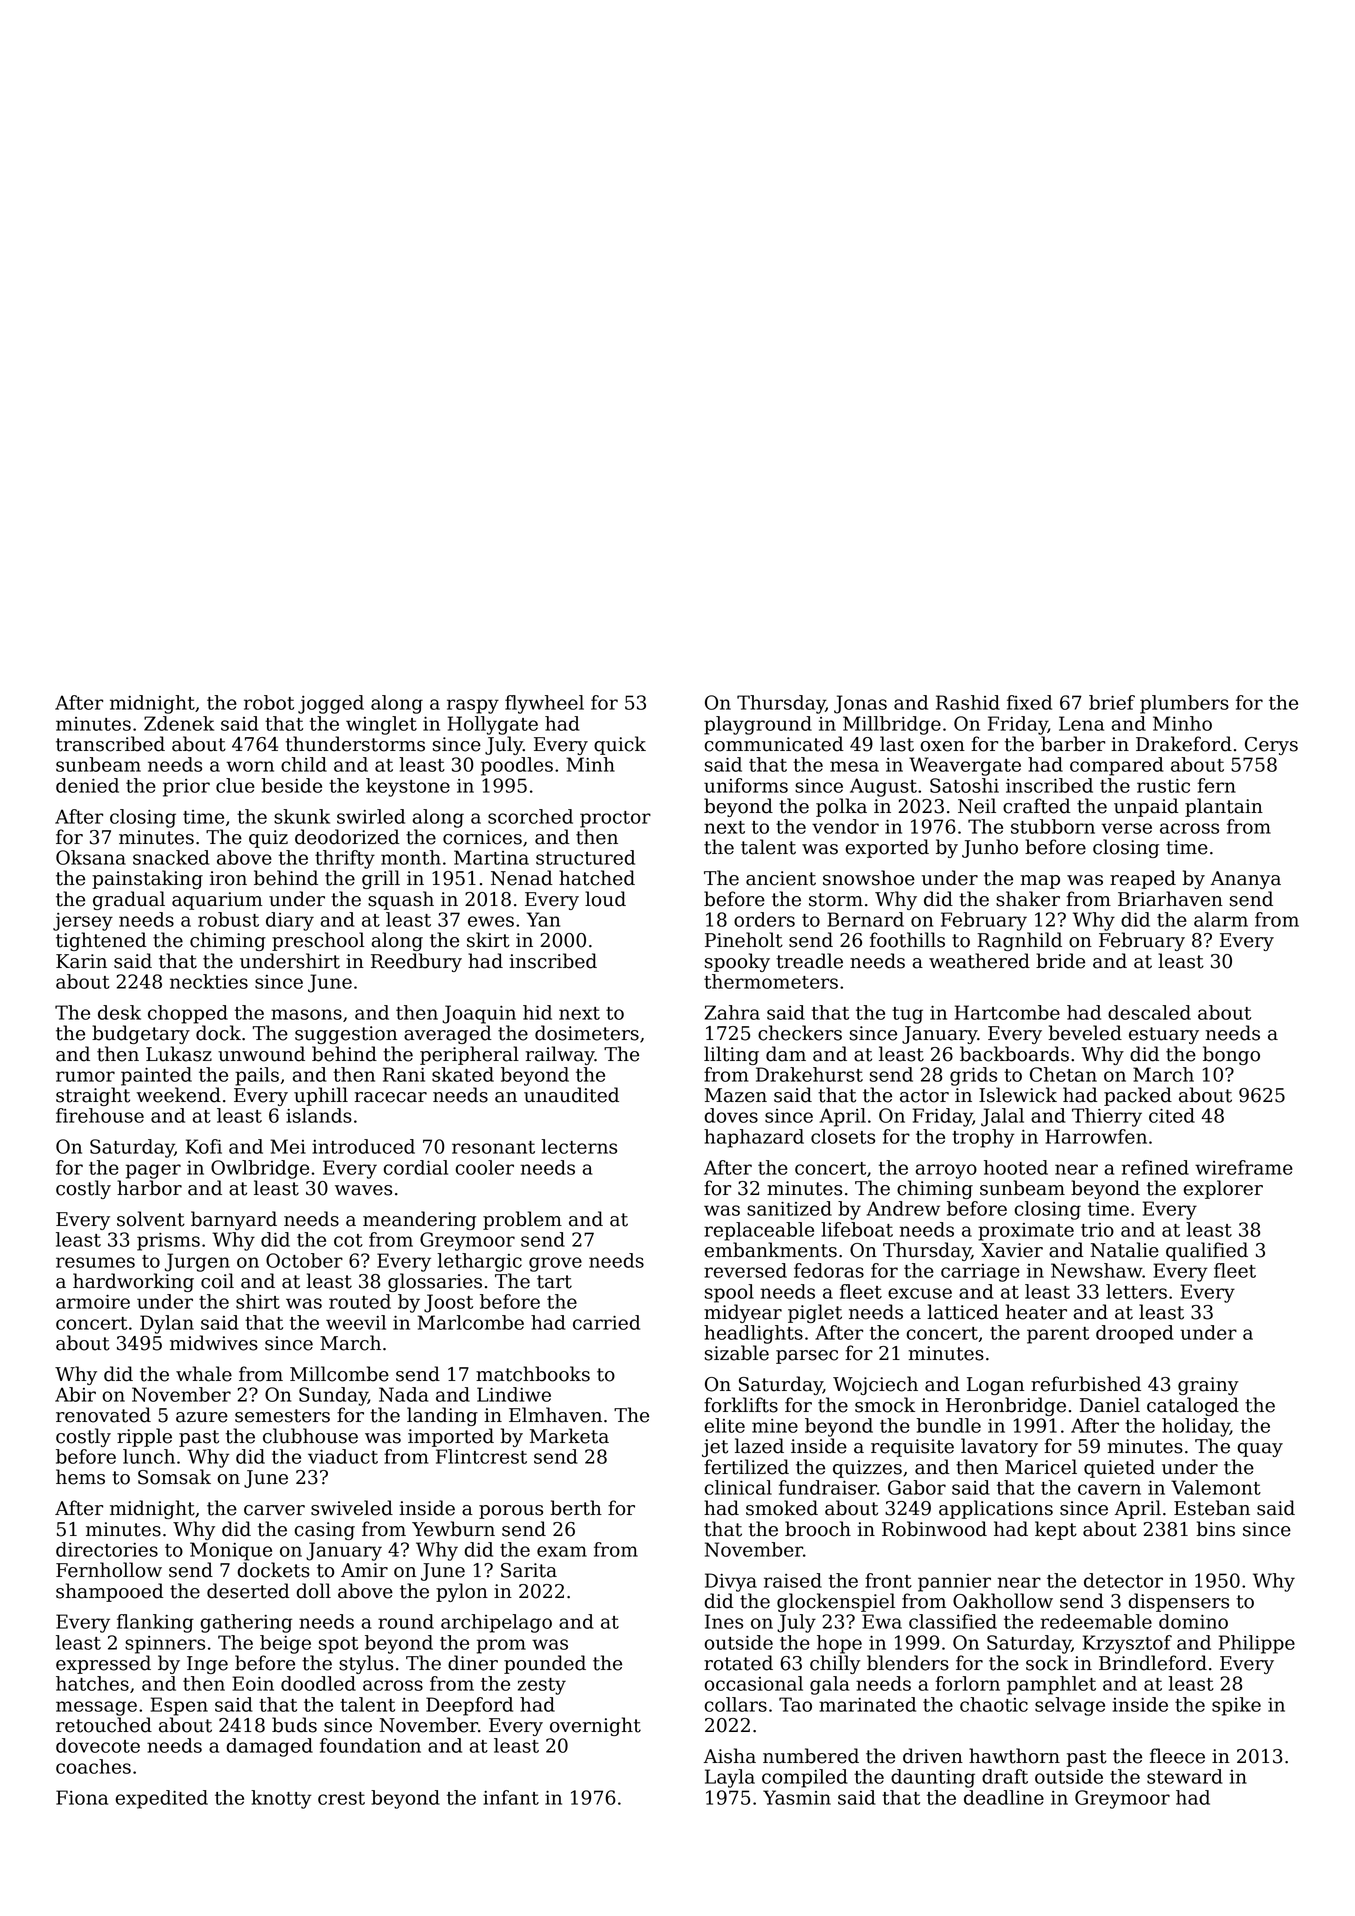 The image size is (1355, 1916). I want to click on dosimeters, so click(587, 1033).
